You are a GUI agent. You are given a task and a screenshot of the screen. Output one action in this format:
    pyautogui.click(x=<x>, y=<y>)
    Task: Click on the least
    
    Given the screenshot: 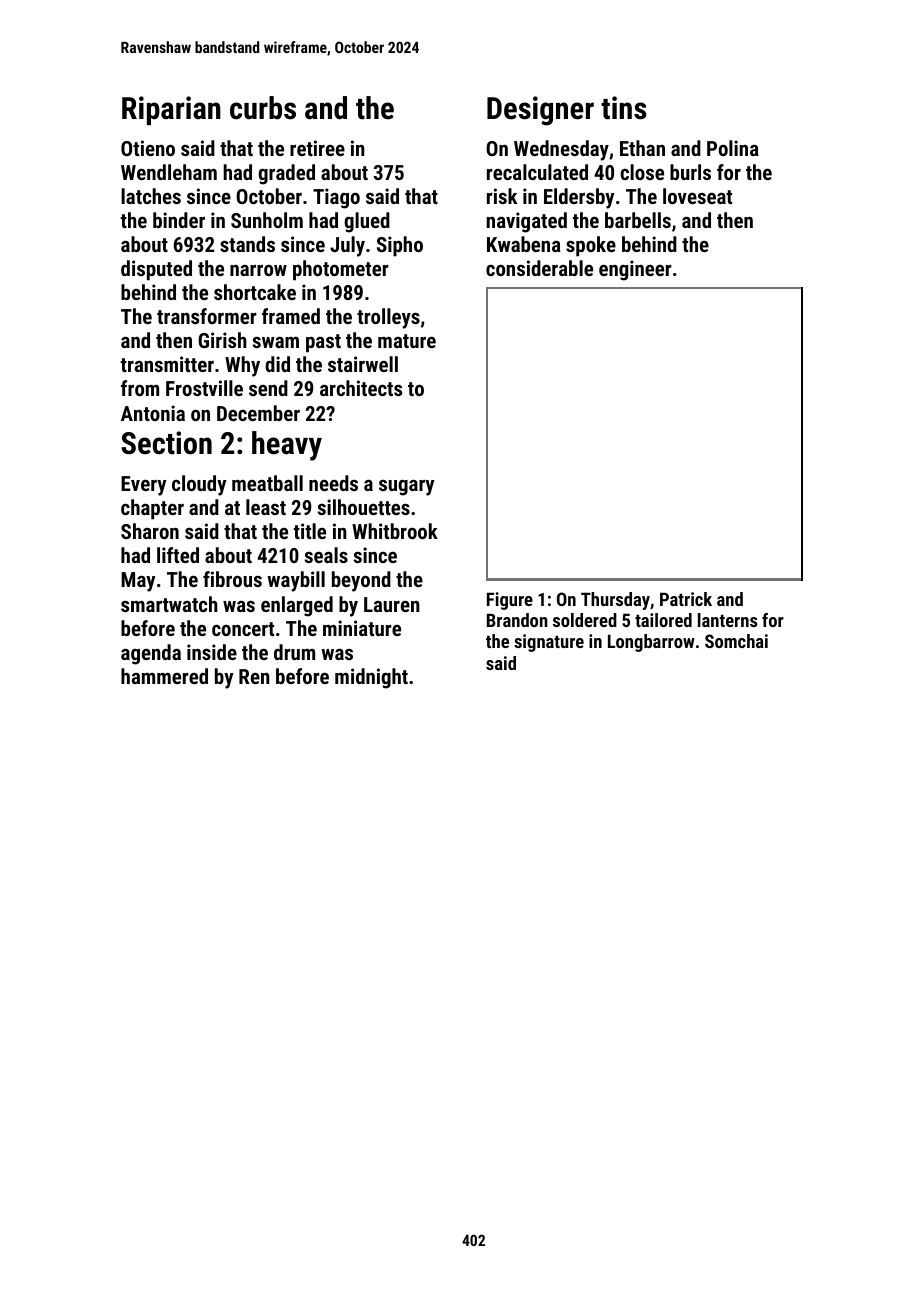 What is the action you would take?
    pyautogui.click(x=266, y=507)
